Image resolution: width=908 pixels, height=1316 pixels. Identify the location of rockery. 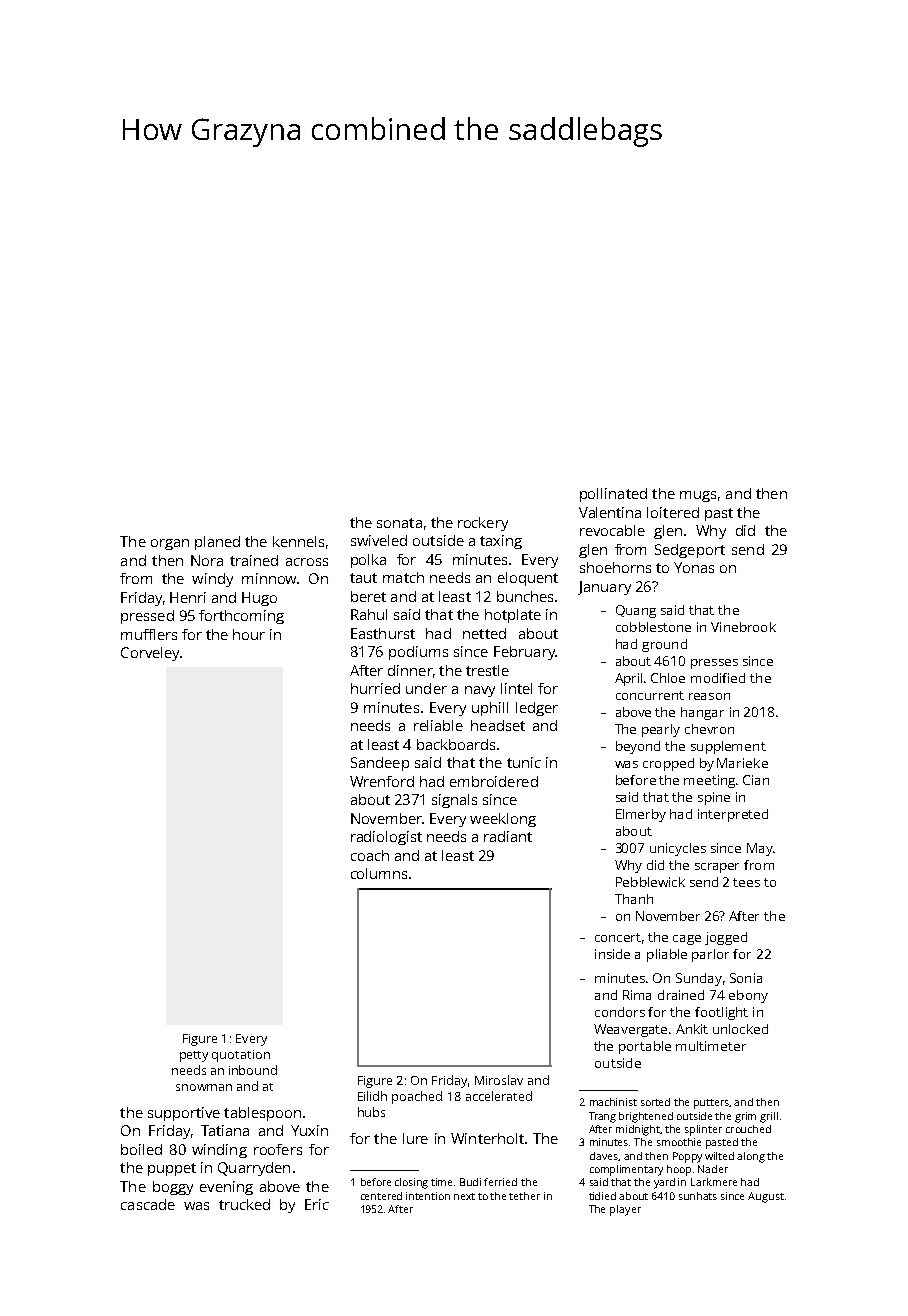
(483, 524).
